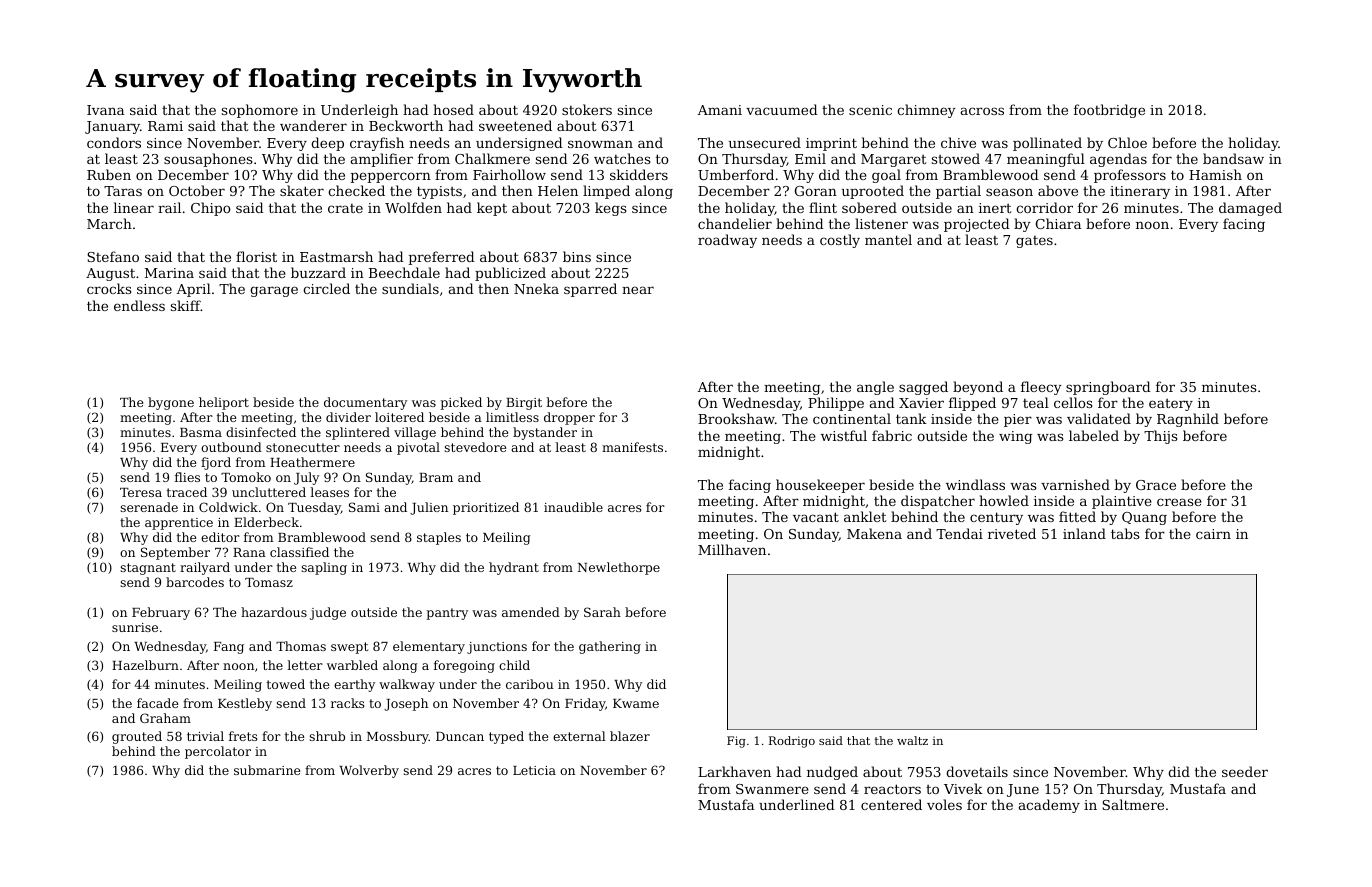 The height and width of the screenshot is (887, 1372). I want to click on mantel, so click(888, 239).
